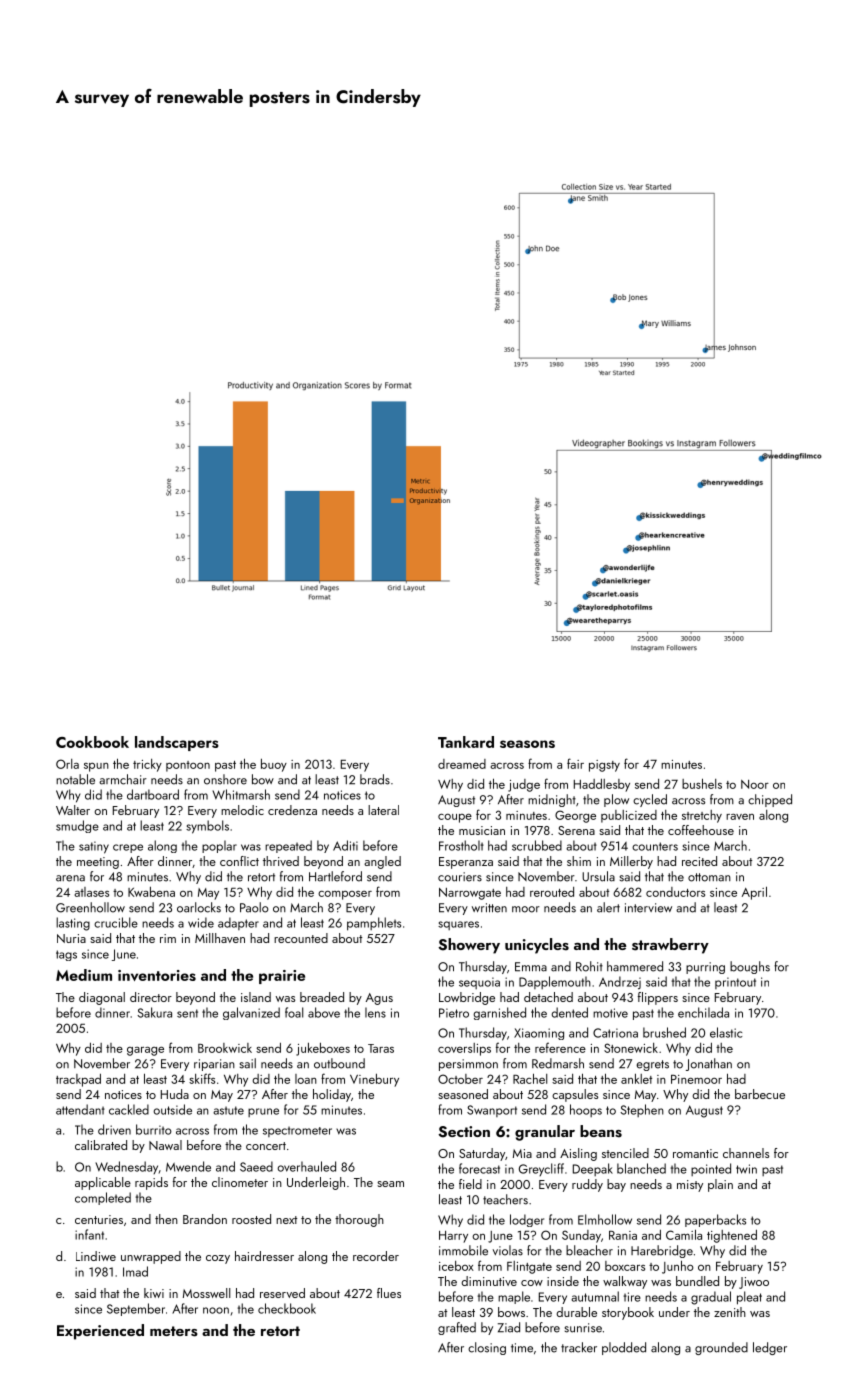  I want to click on Taras, so click(381, 1048).
